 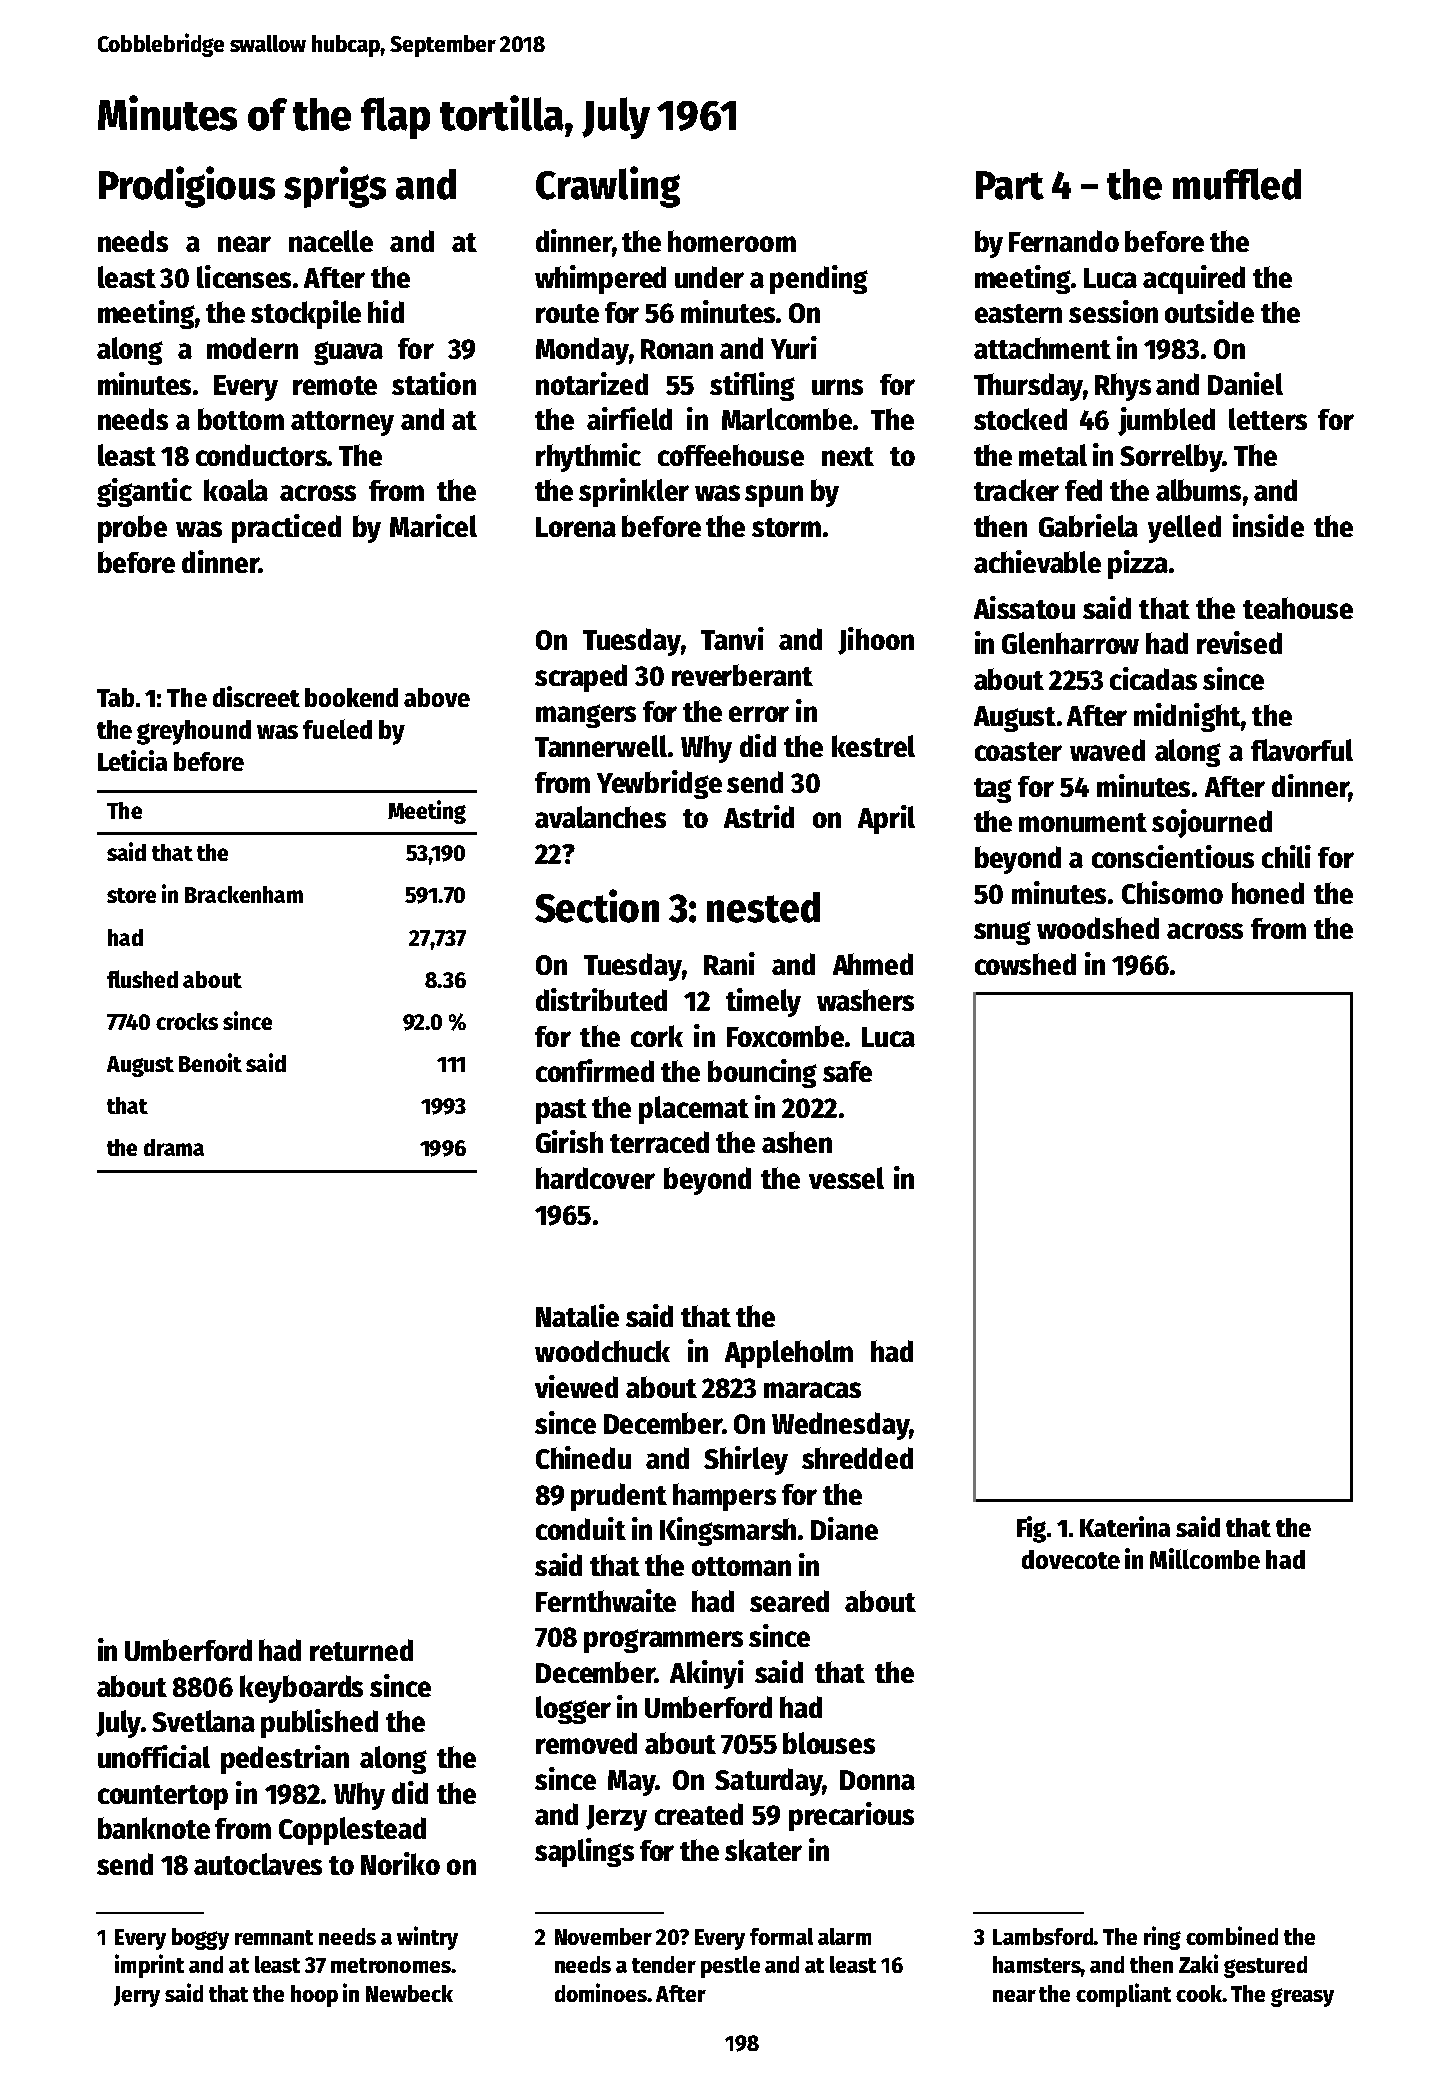 What do you see at coordinates (1125, 1526) in the screenshot?
I see `Katerina` at bounding box center [1125, 1526].
